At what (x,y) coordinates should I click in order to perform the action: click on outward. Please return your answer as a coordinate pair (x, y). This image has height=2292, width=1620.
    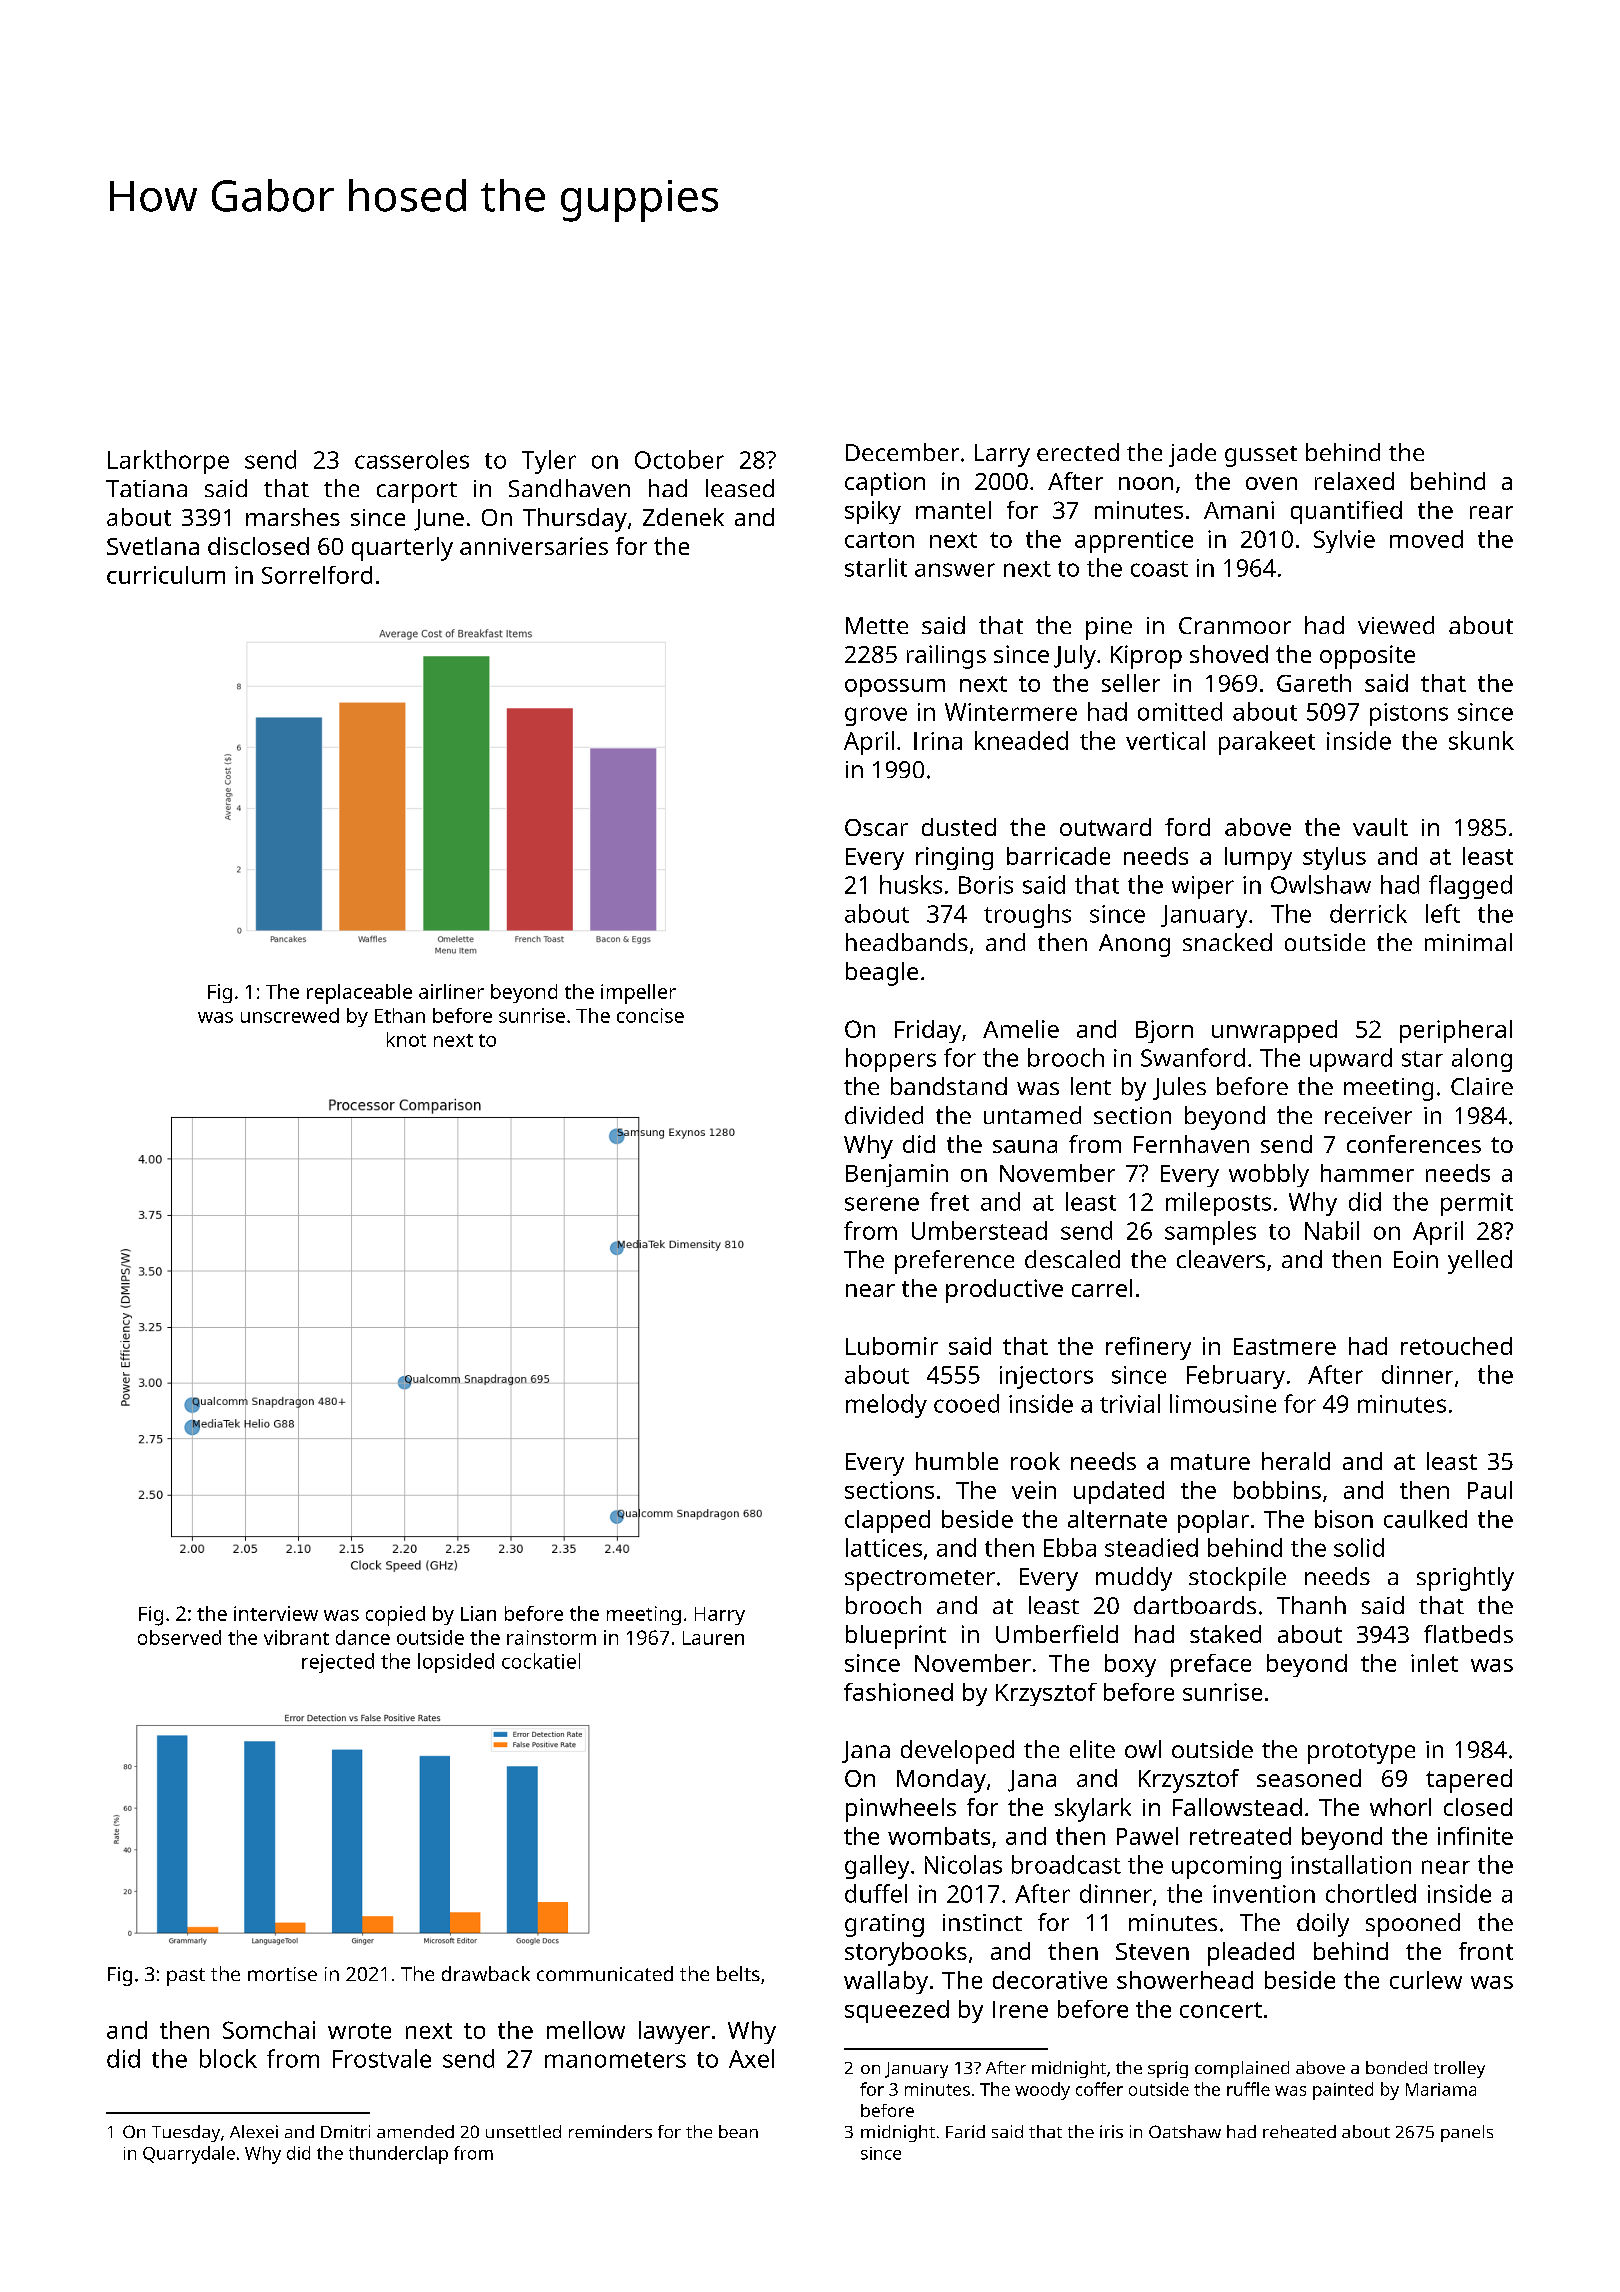
    Looking at the image, I should click on (1105, 827).
